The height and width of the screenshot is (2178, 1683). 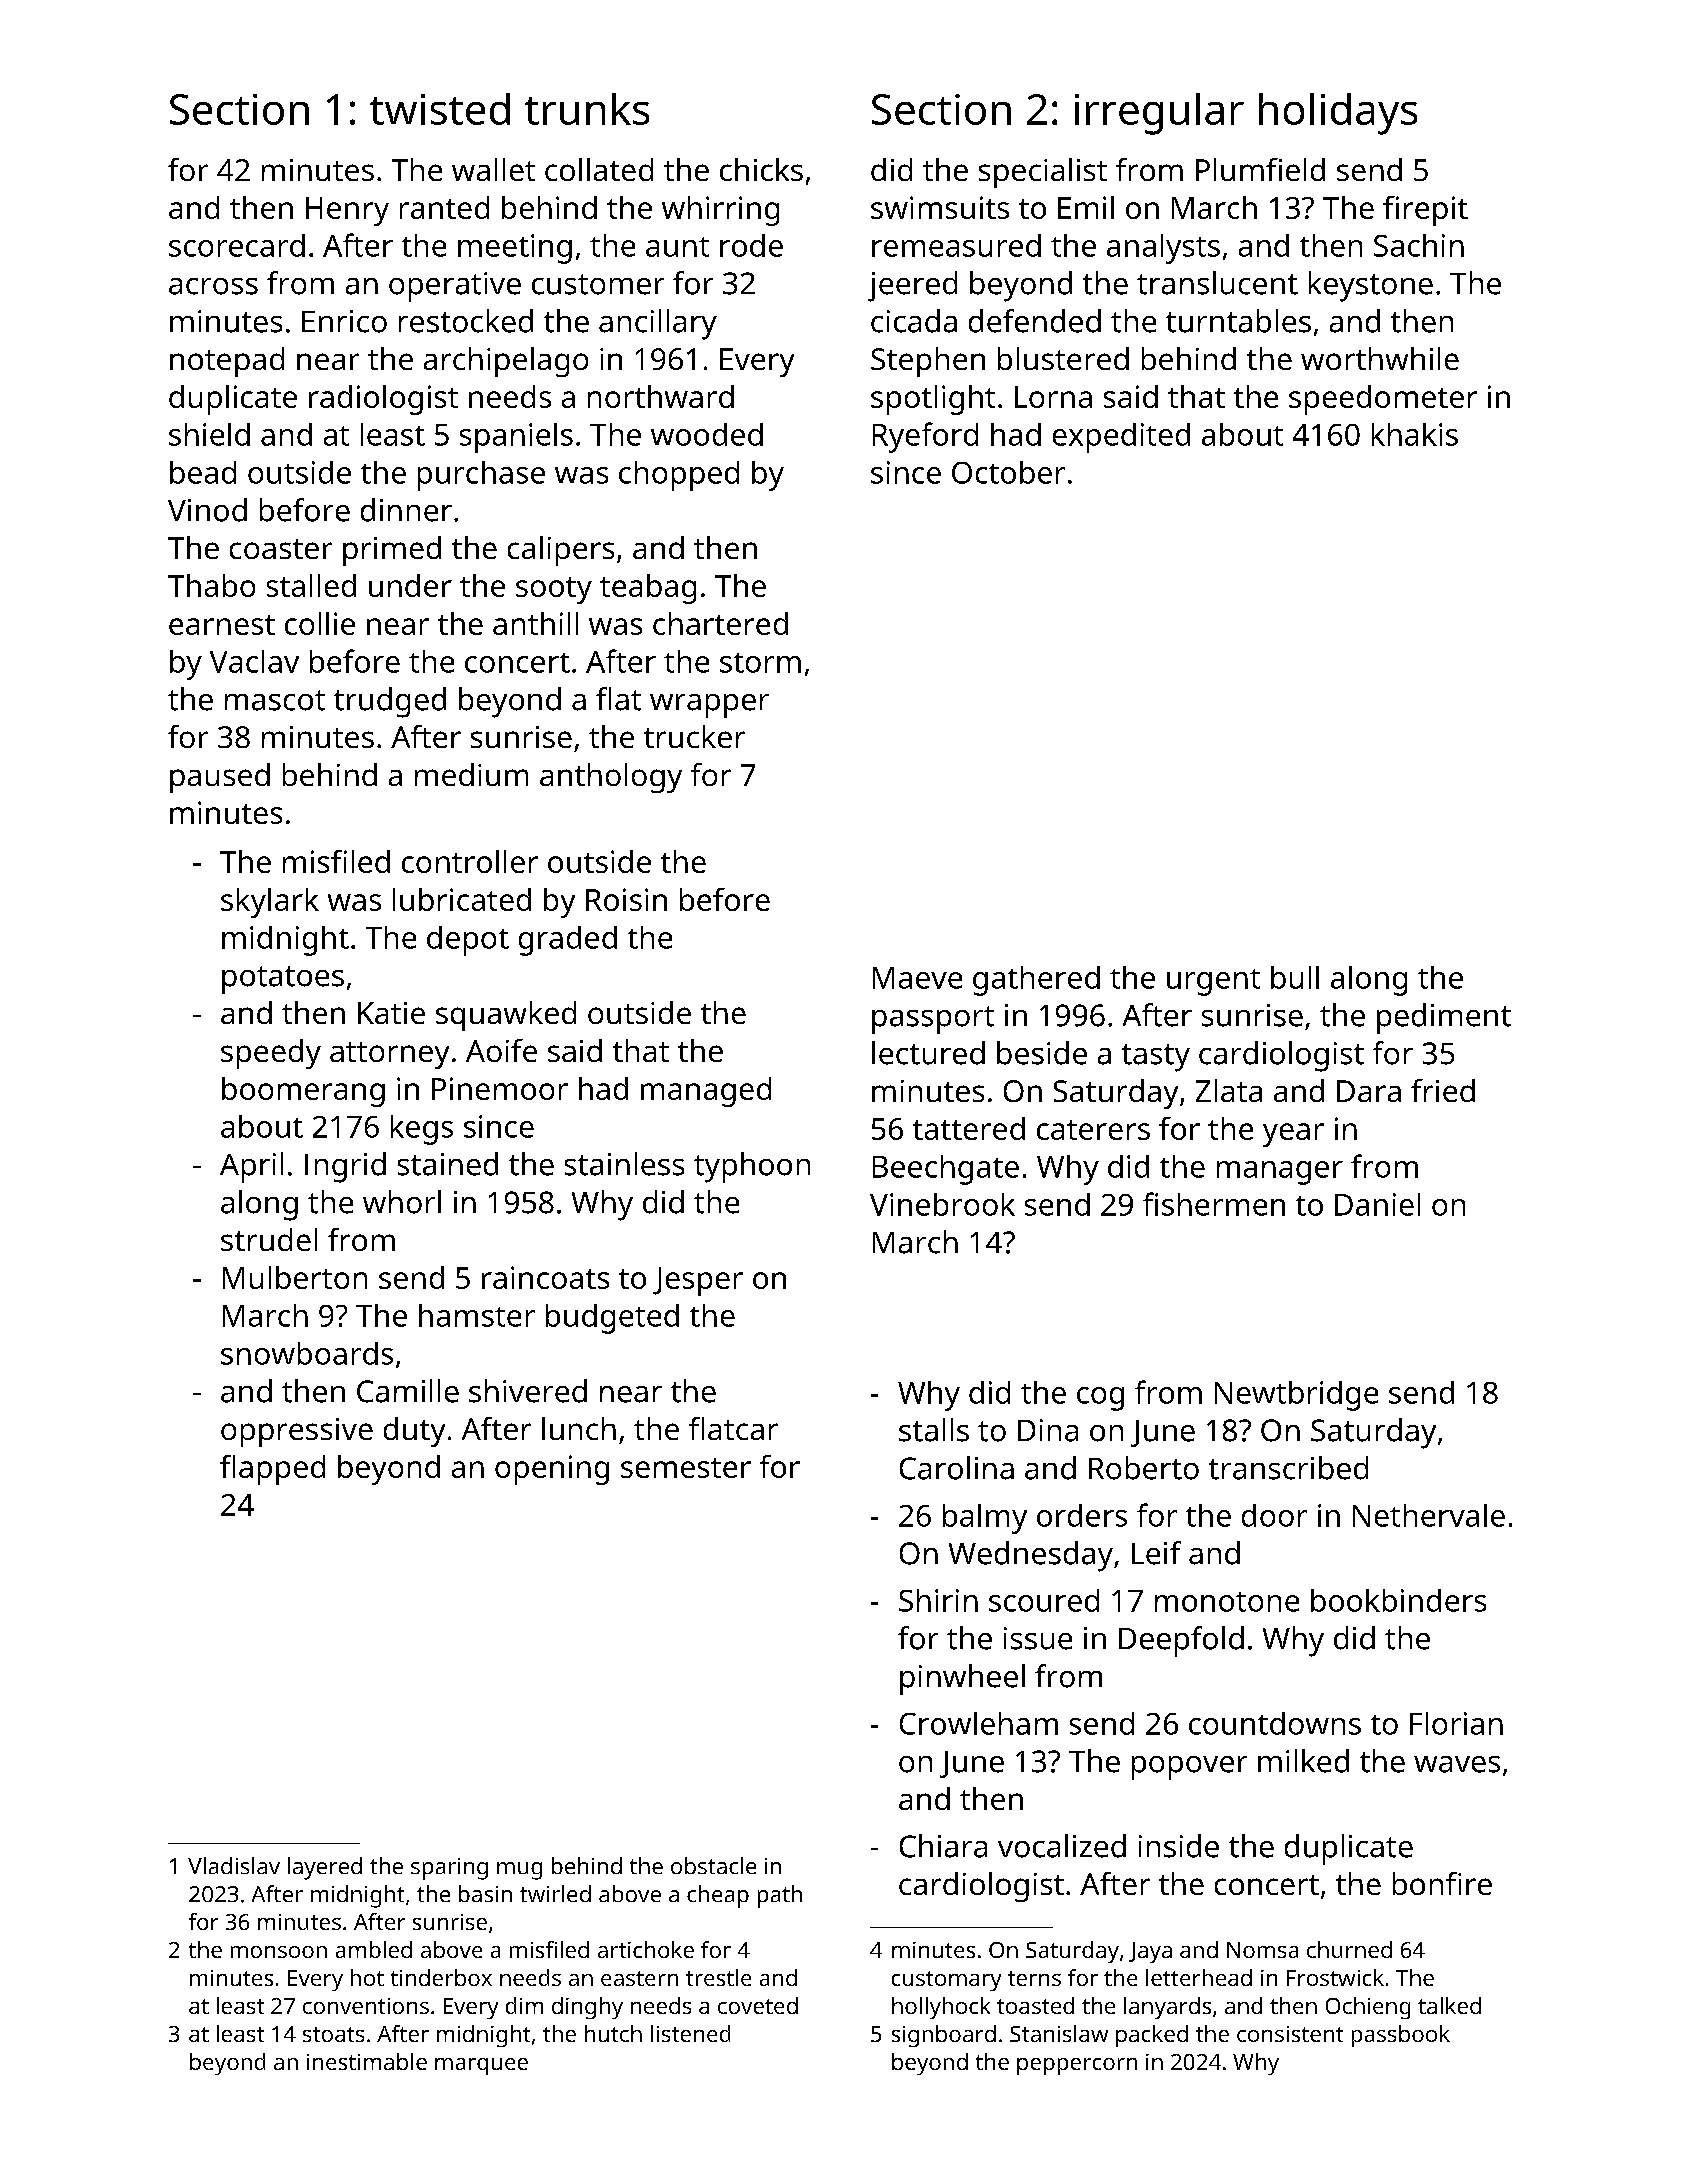 I want to click on Daniel, so click(x=1377, y=1204).
